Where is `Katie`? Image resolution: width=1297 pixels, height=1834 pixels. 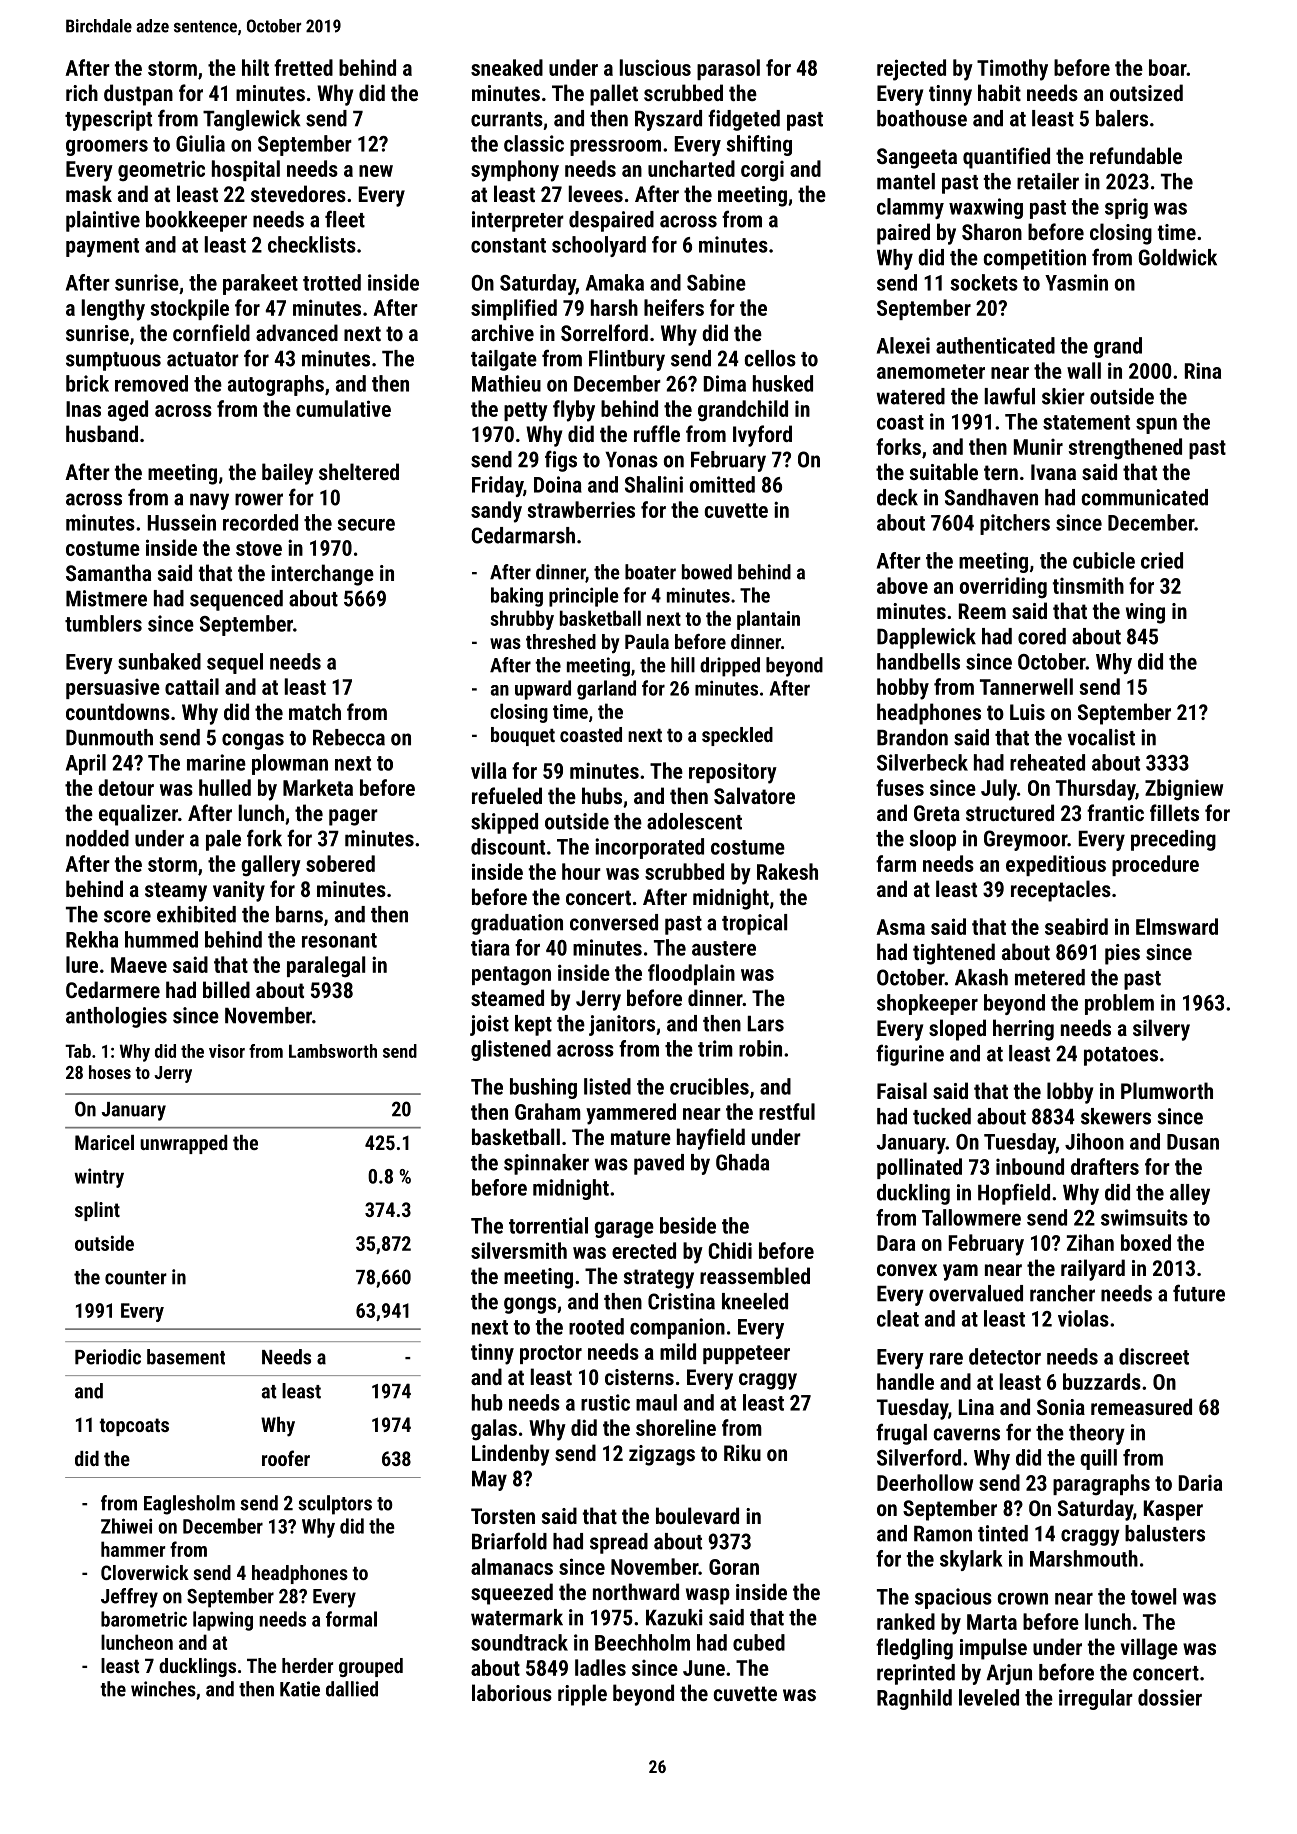 Katie is located at coordinates (300, 1689).
